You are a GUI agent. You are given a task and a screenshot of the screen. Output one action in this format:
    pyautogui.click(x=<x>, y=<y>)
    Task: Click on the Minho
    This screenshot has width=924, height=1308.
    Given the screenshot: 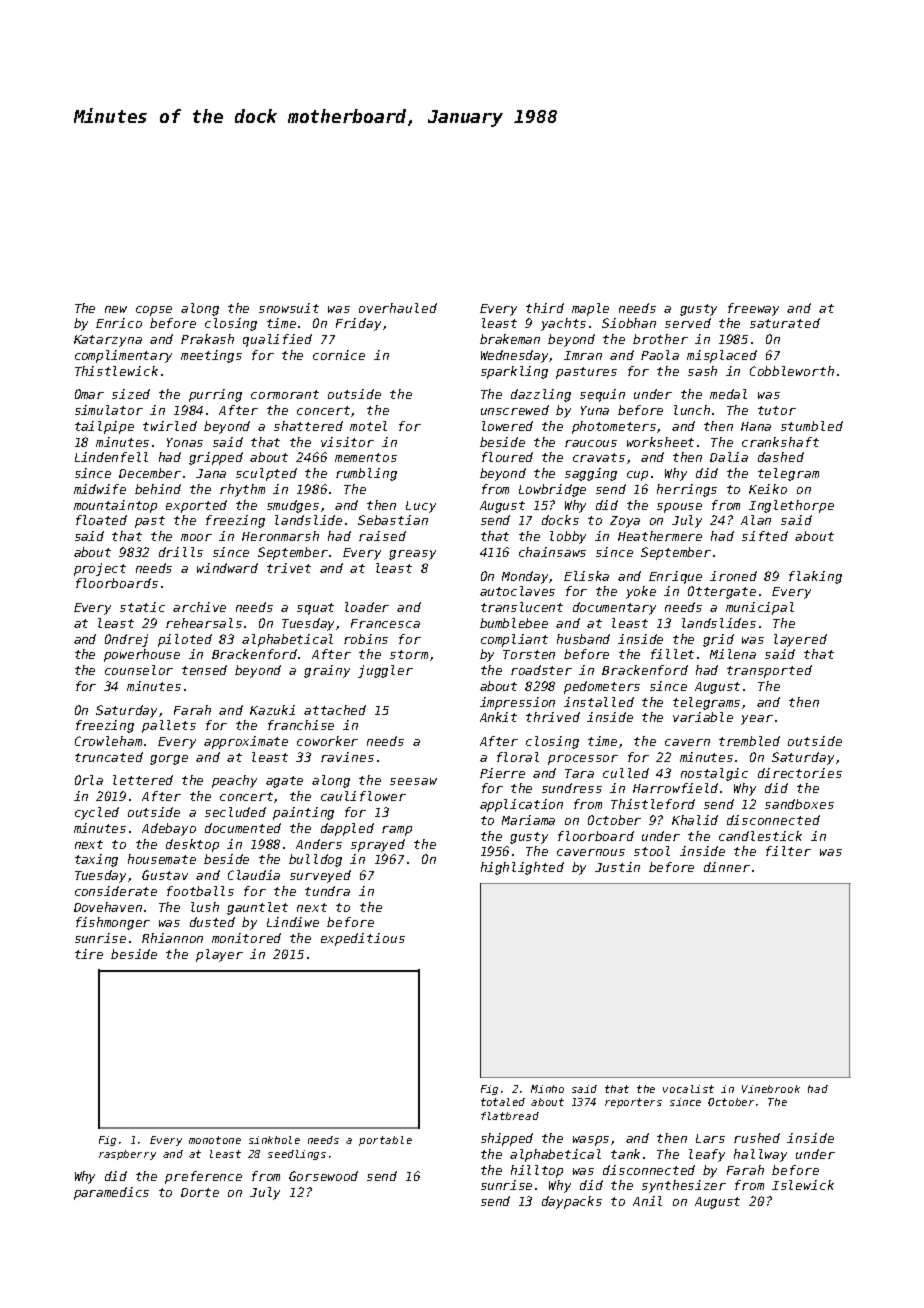 What is the action you would take?
    pyautogui.click(x=547, y=1089)
